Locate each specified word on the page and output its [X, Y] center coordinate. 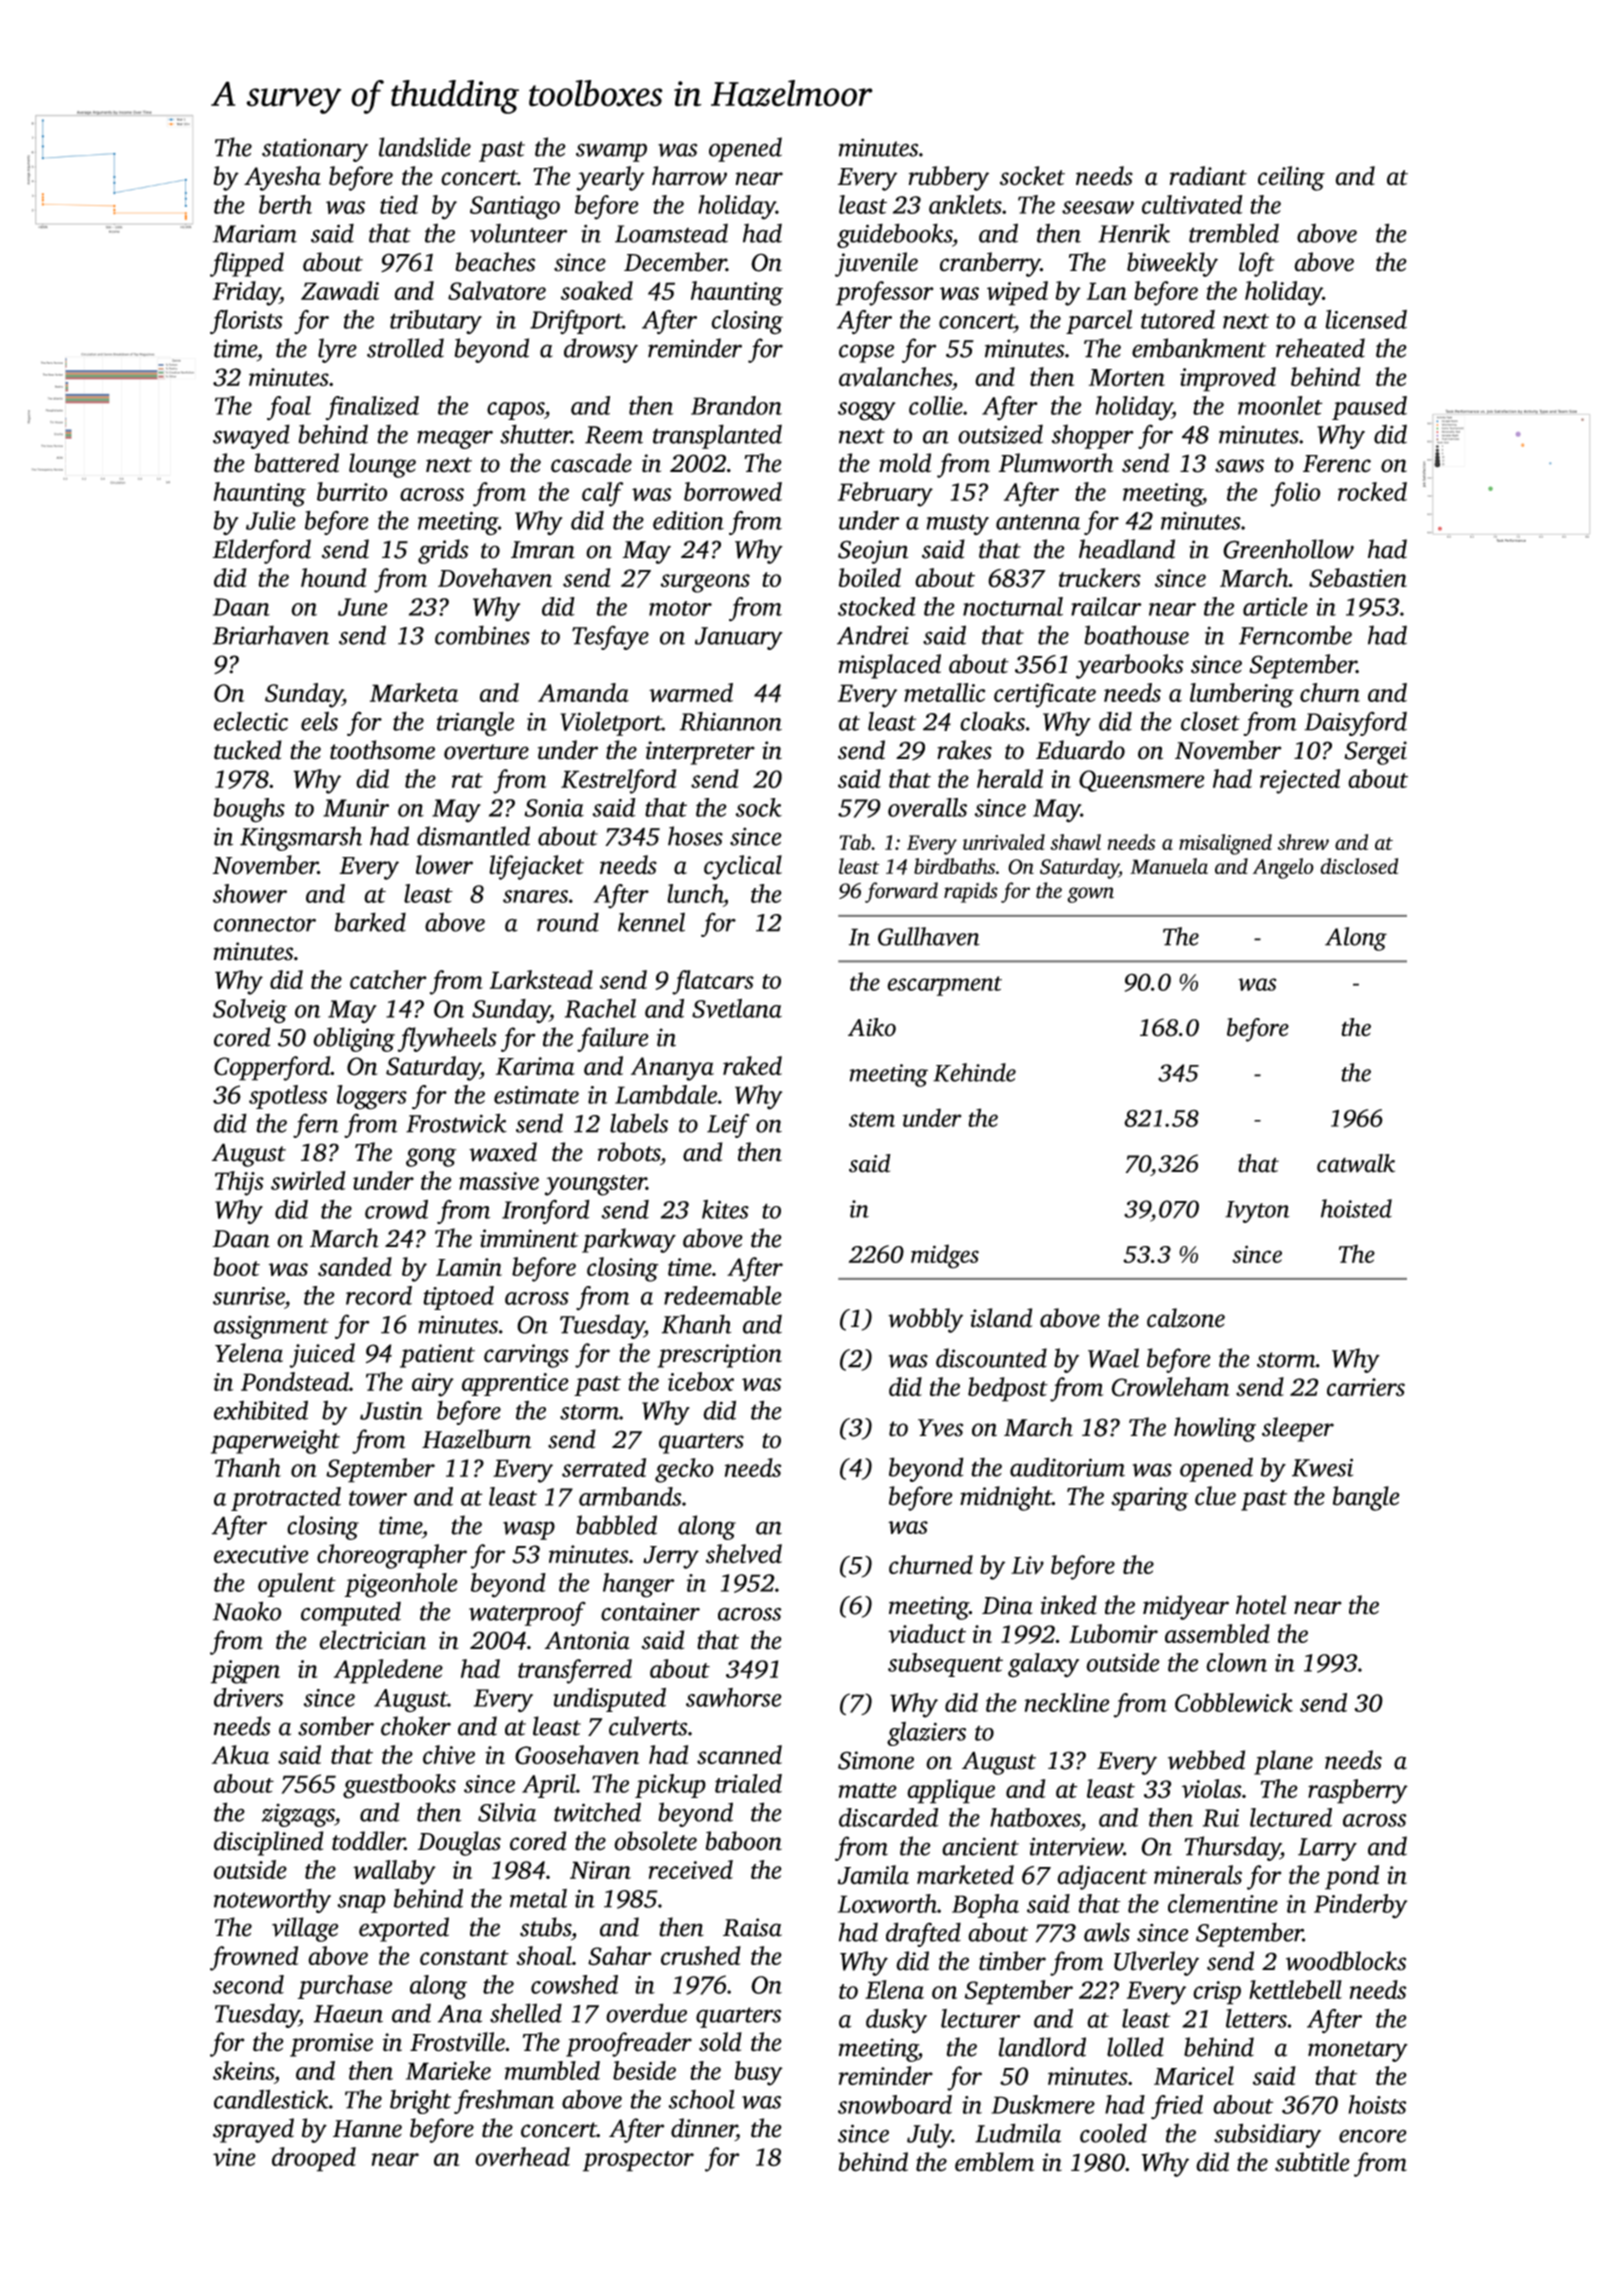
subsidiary [1267, 2135]
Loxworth [887, 1903]
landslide [425, 147]
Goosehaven [577, 1755]
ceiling [1291, 178]
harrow [689, 176]
